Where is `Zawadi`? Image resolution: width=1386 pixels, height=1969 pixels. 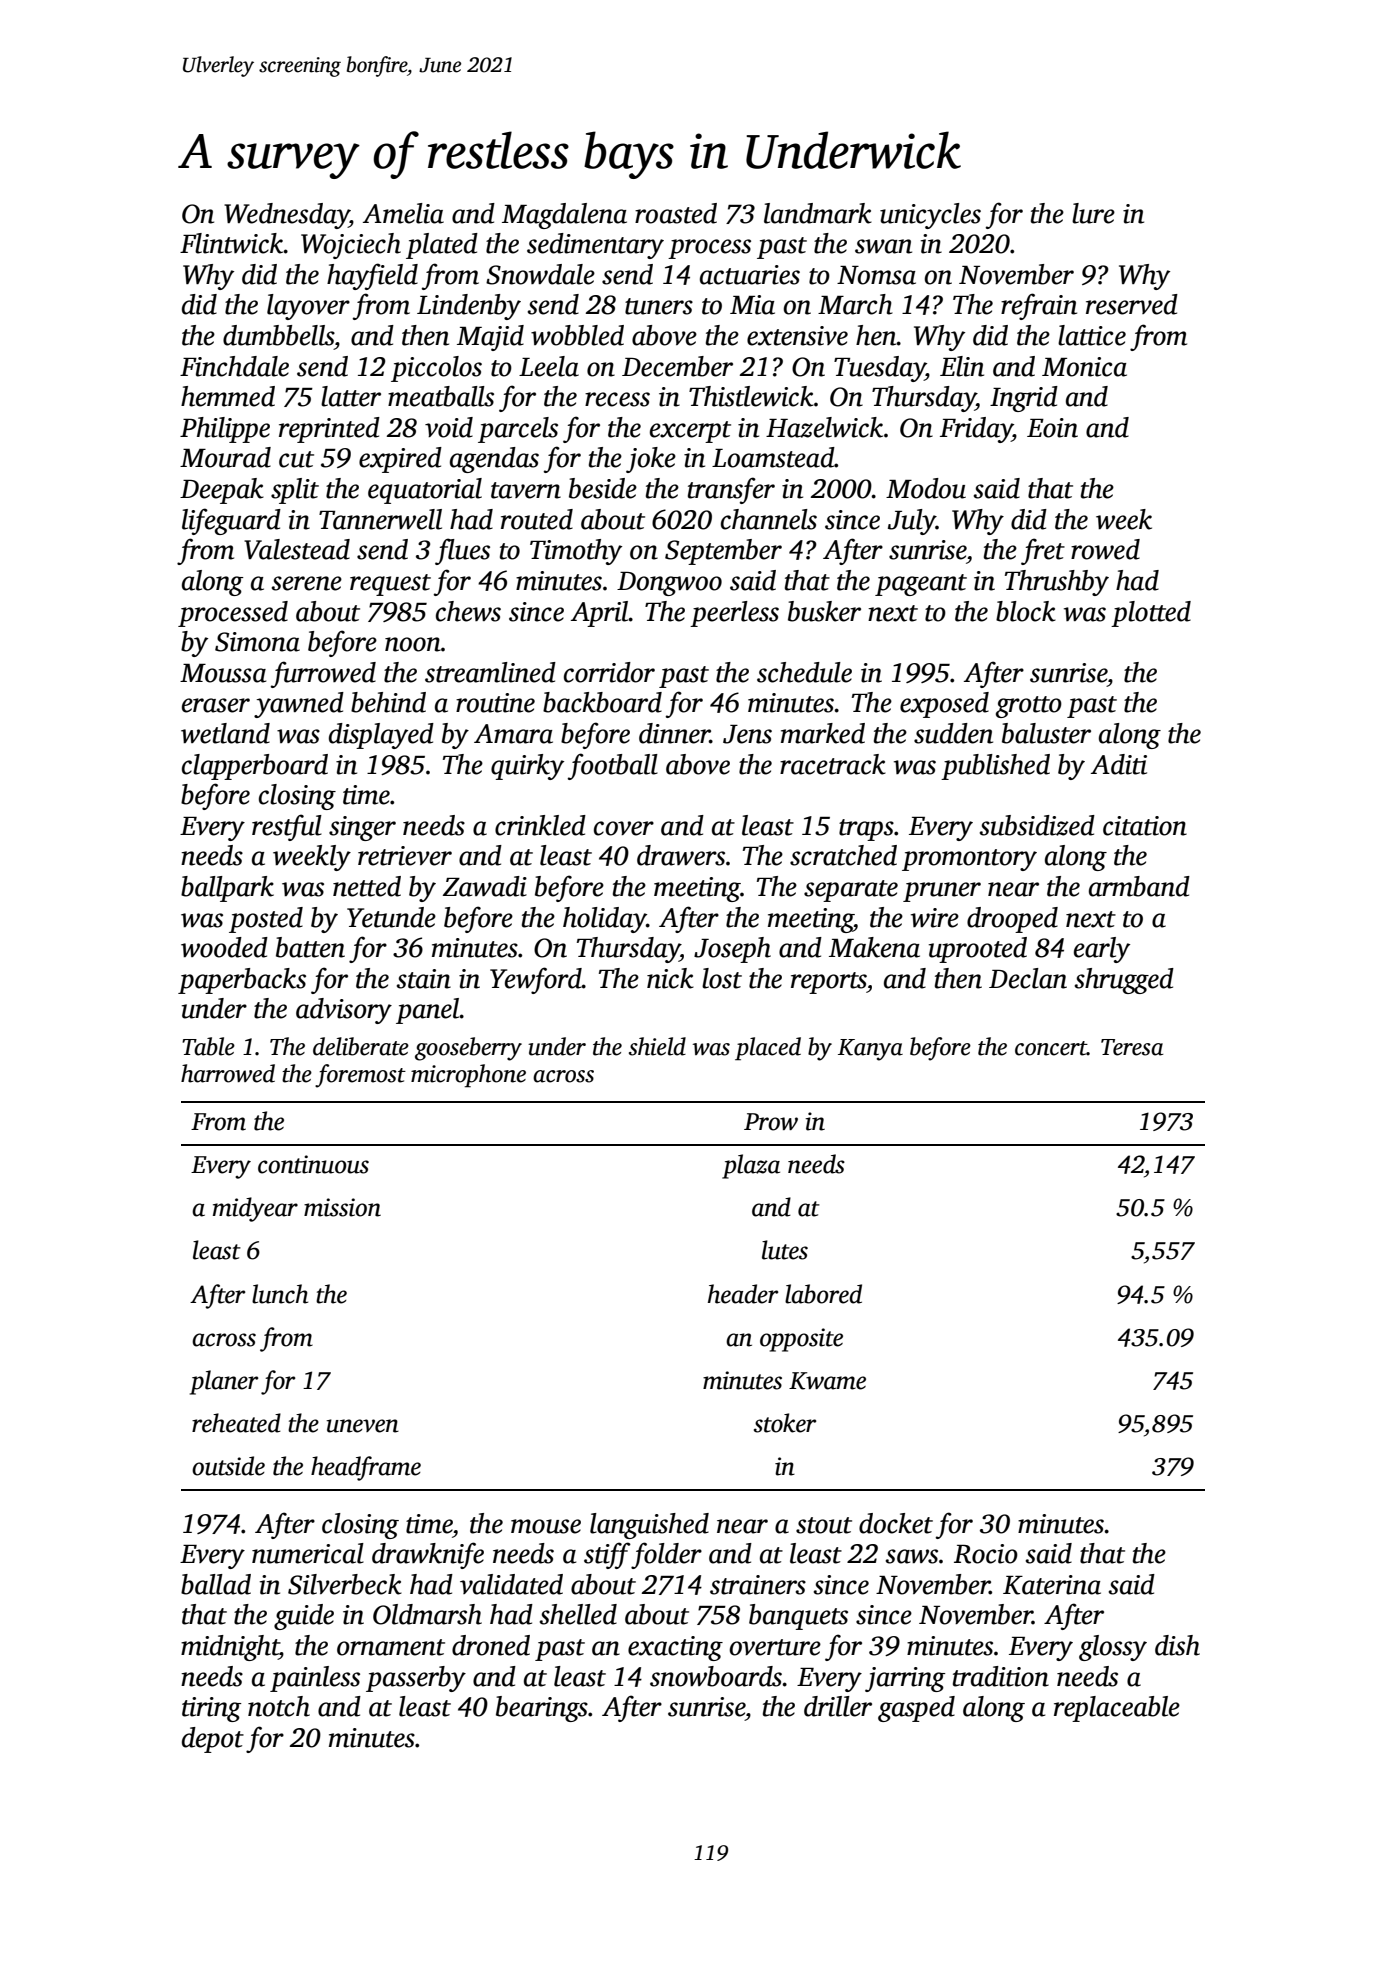 Zawadi is located at coordinates (485, 886).
